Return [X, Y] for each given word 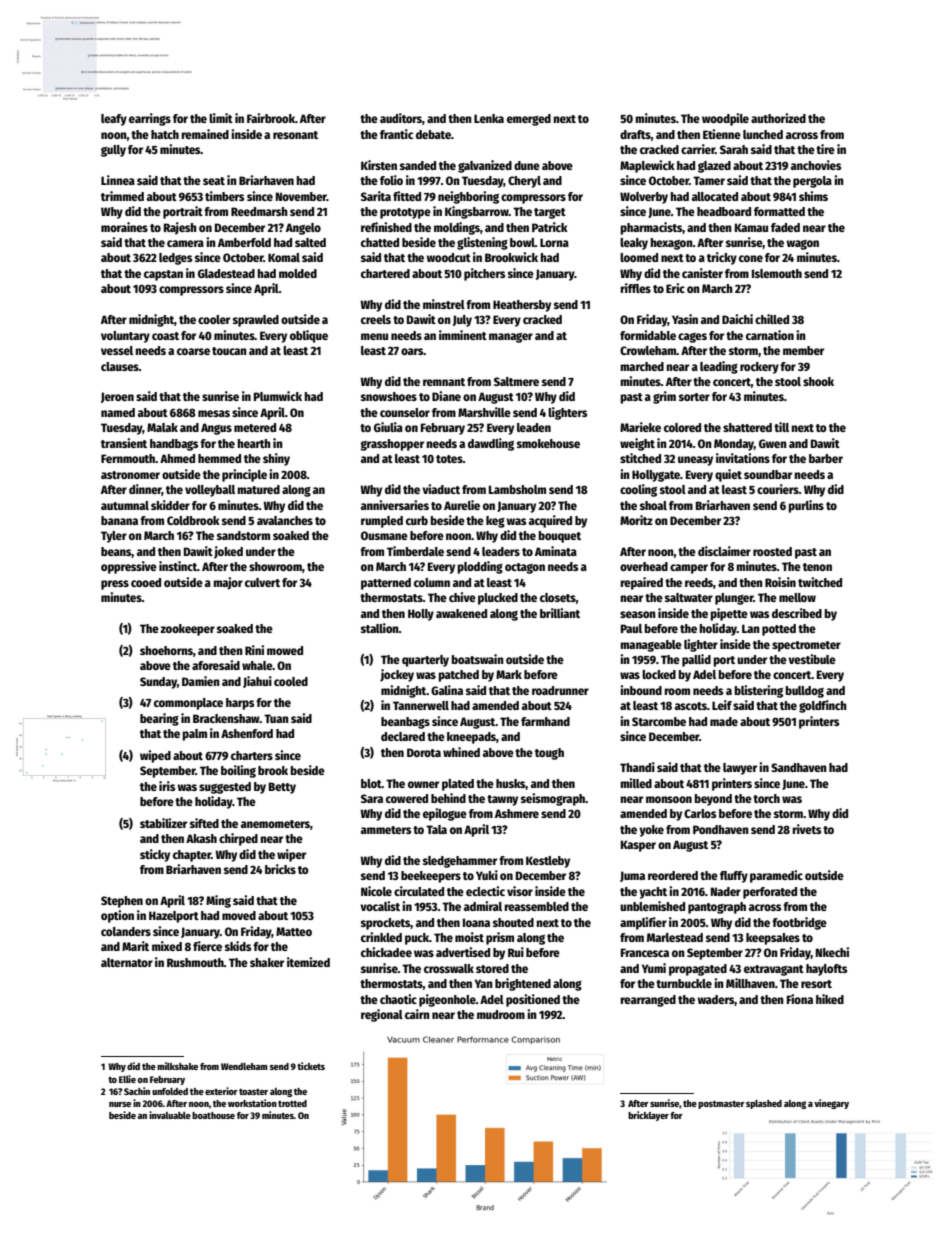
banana [119, 520]
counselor [405, 412]
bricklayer [648, 1116]
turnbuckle [684, 983]
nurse [120, 1104]
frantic [396, 134]
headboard [724, 211]
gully [113, 151]
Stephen [122, 902]
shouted [513, 922]
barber [826, 458]
